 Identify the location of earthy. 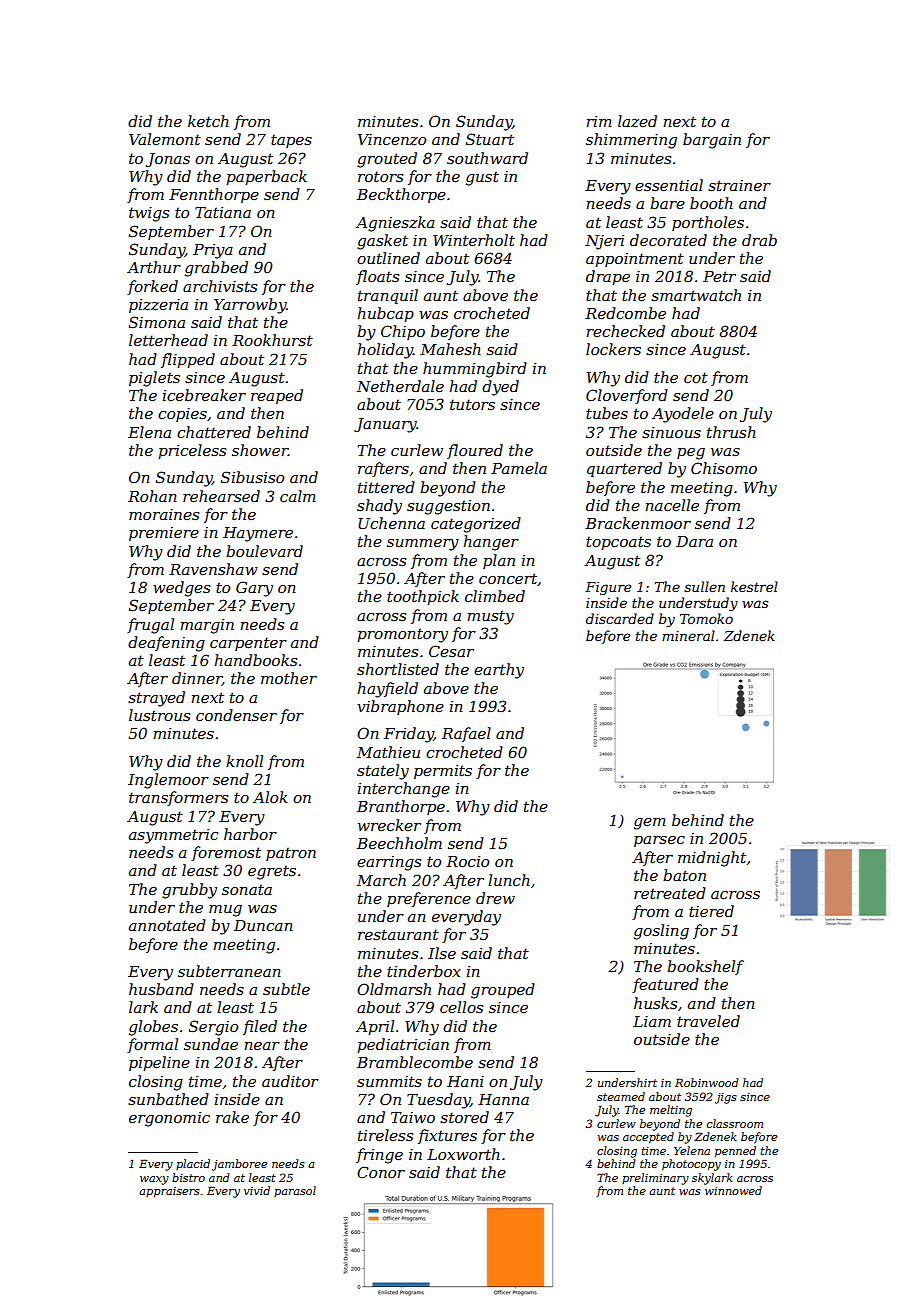
(499, 671).
